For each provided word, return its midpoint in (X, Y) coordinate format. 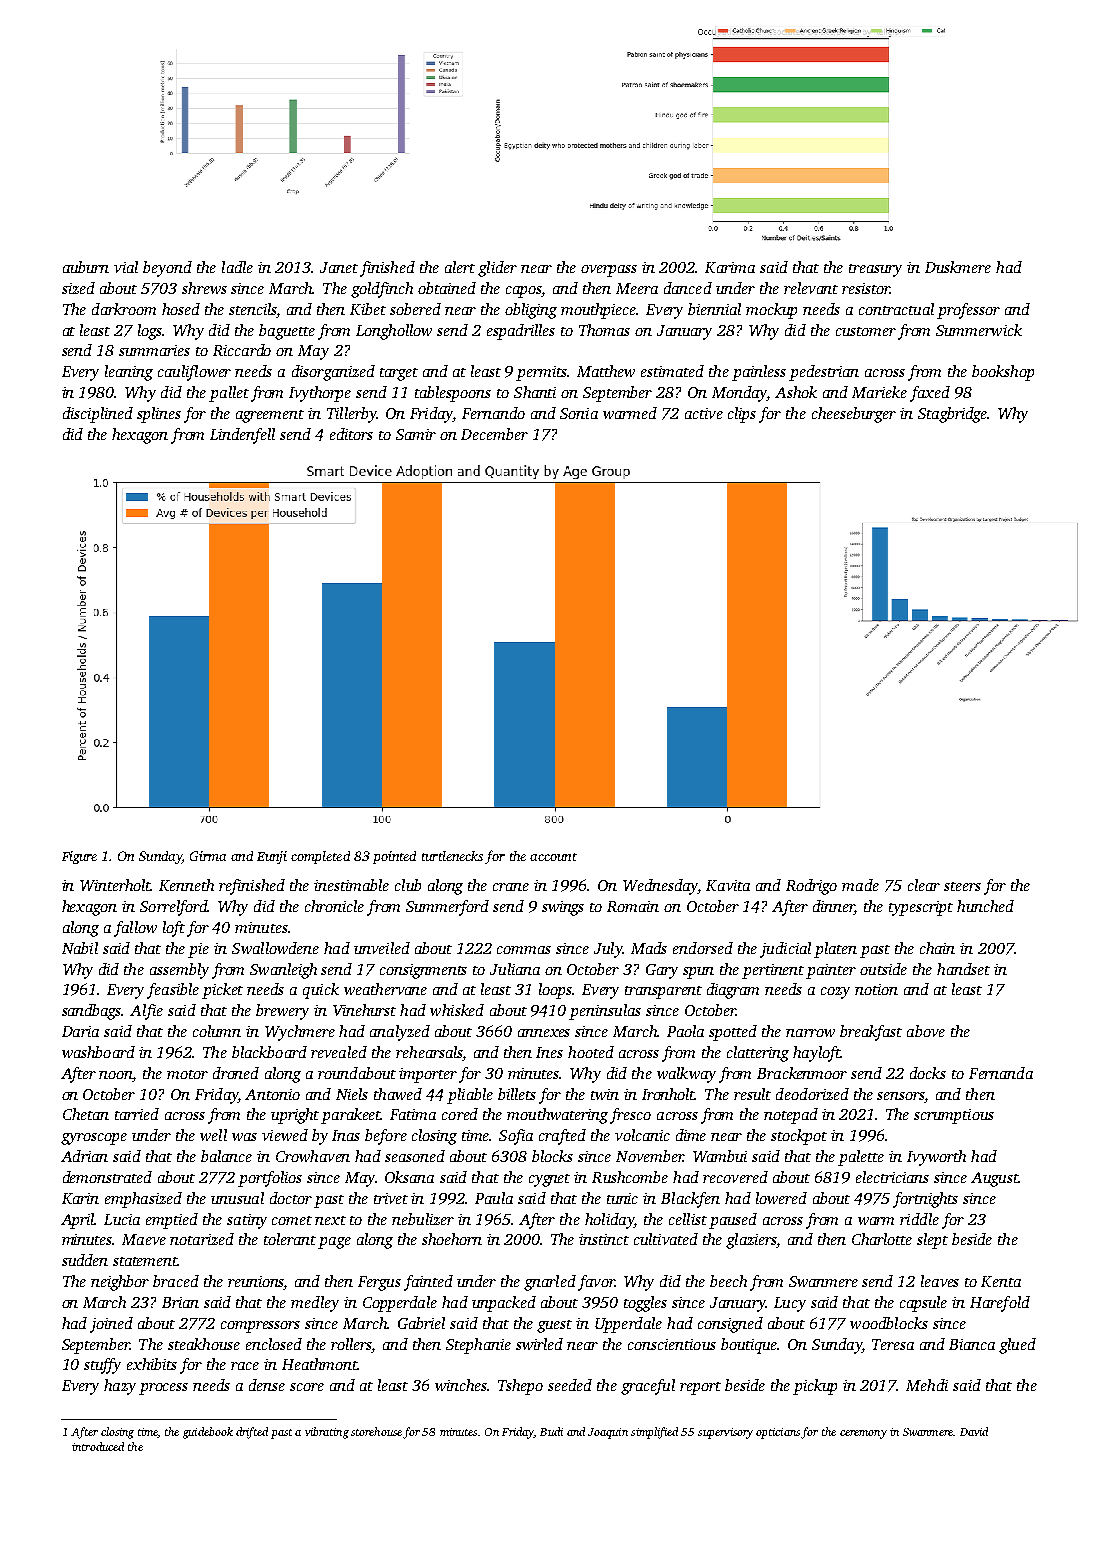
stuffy (102, 1366)
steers (962, 886)
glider (497, 269)
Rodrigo (811, 887)
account (553, 857)
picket (222, 991)
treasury (875, 270)
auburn (86, 267)
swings (563, 908)
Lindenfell (242, 436)
